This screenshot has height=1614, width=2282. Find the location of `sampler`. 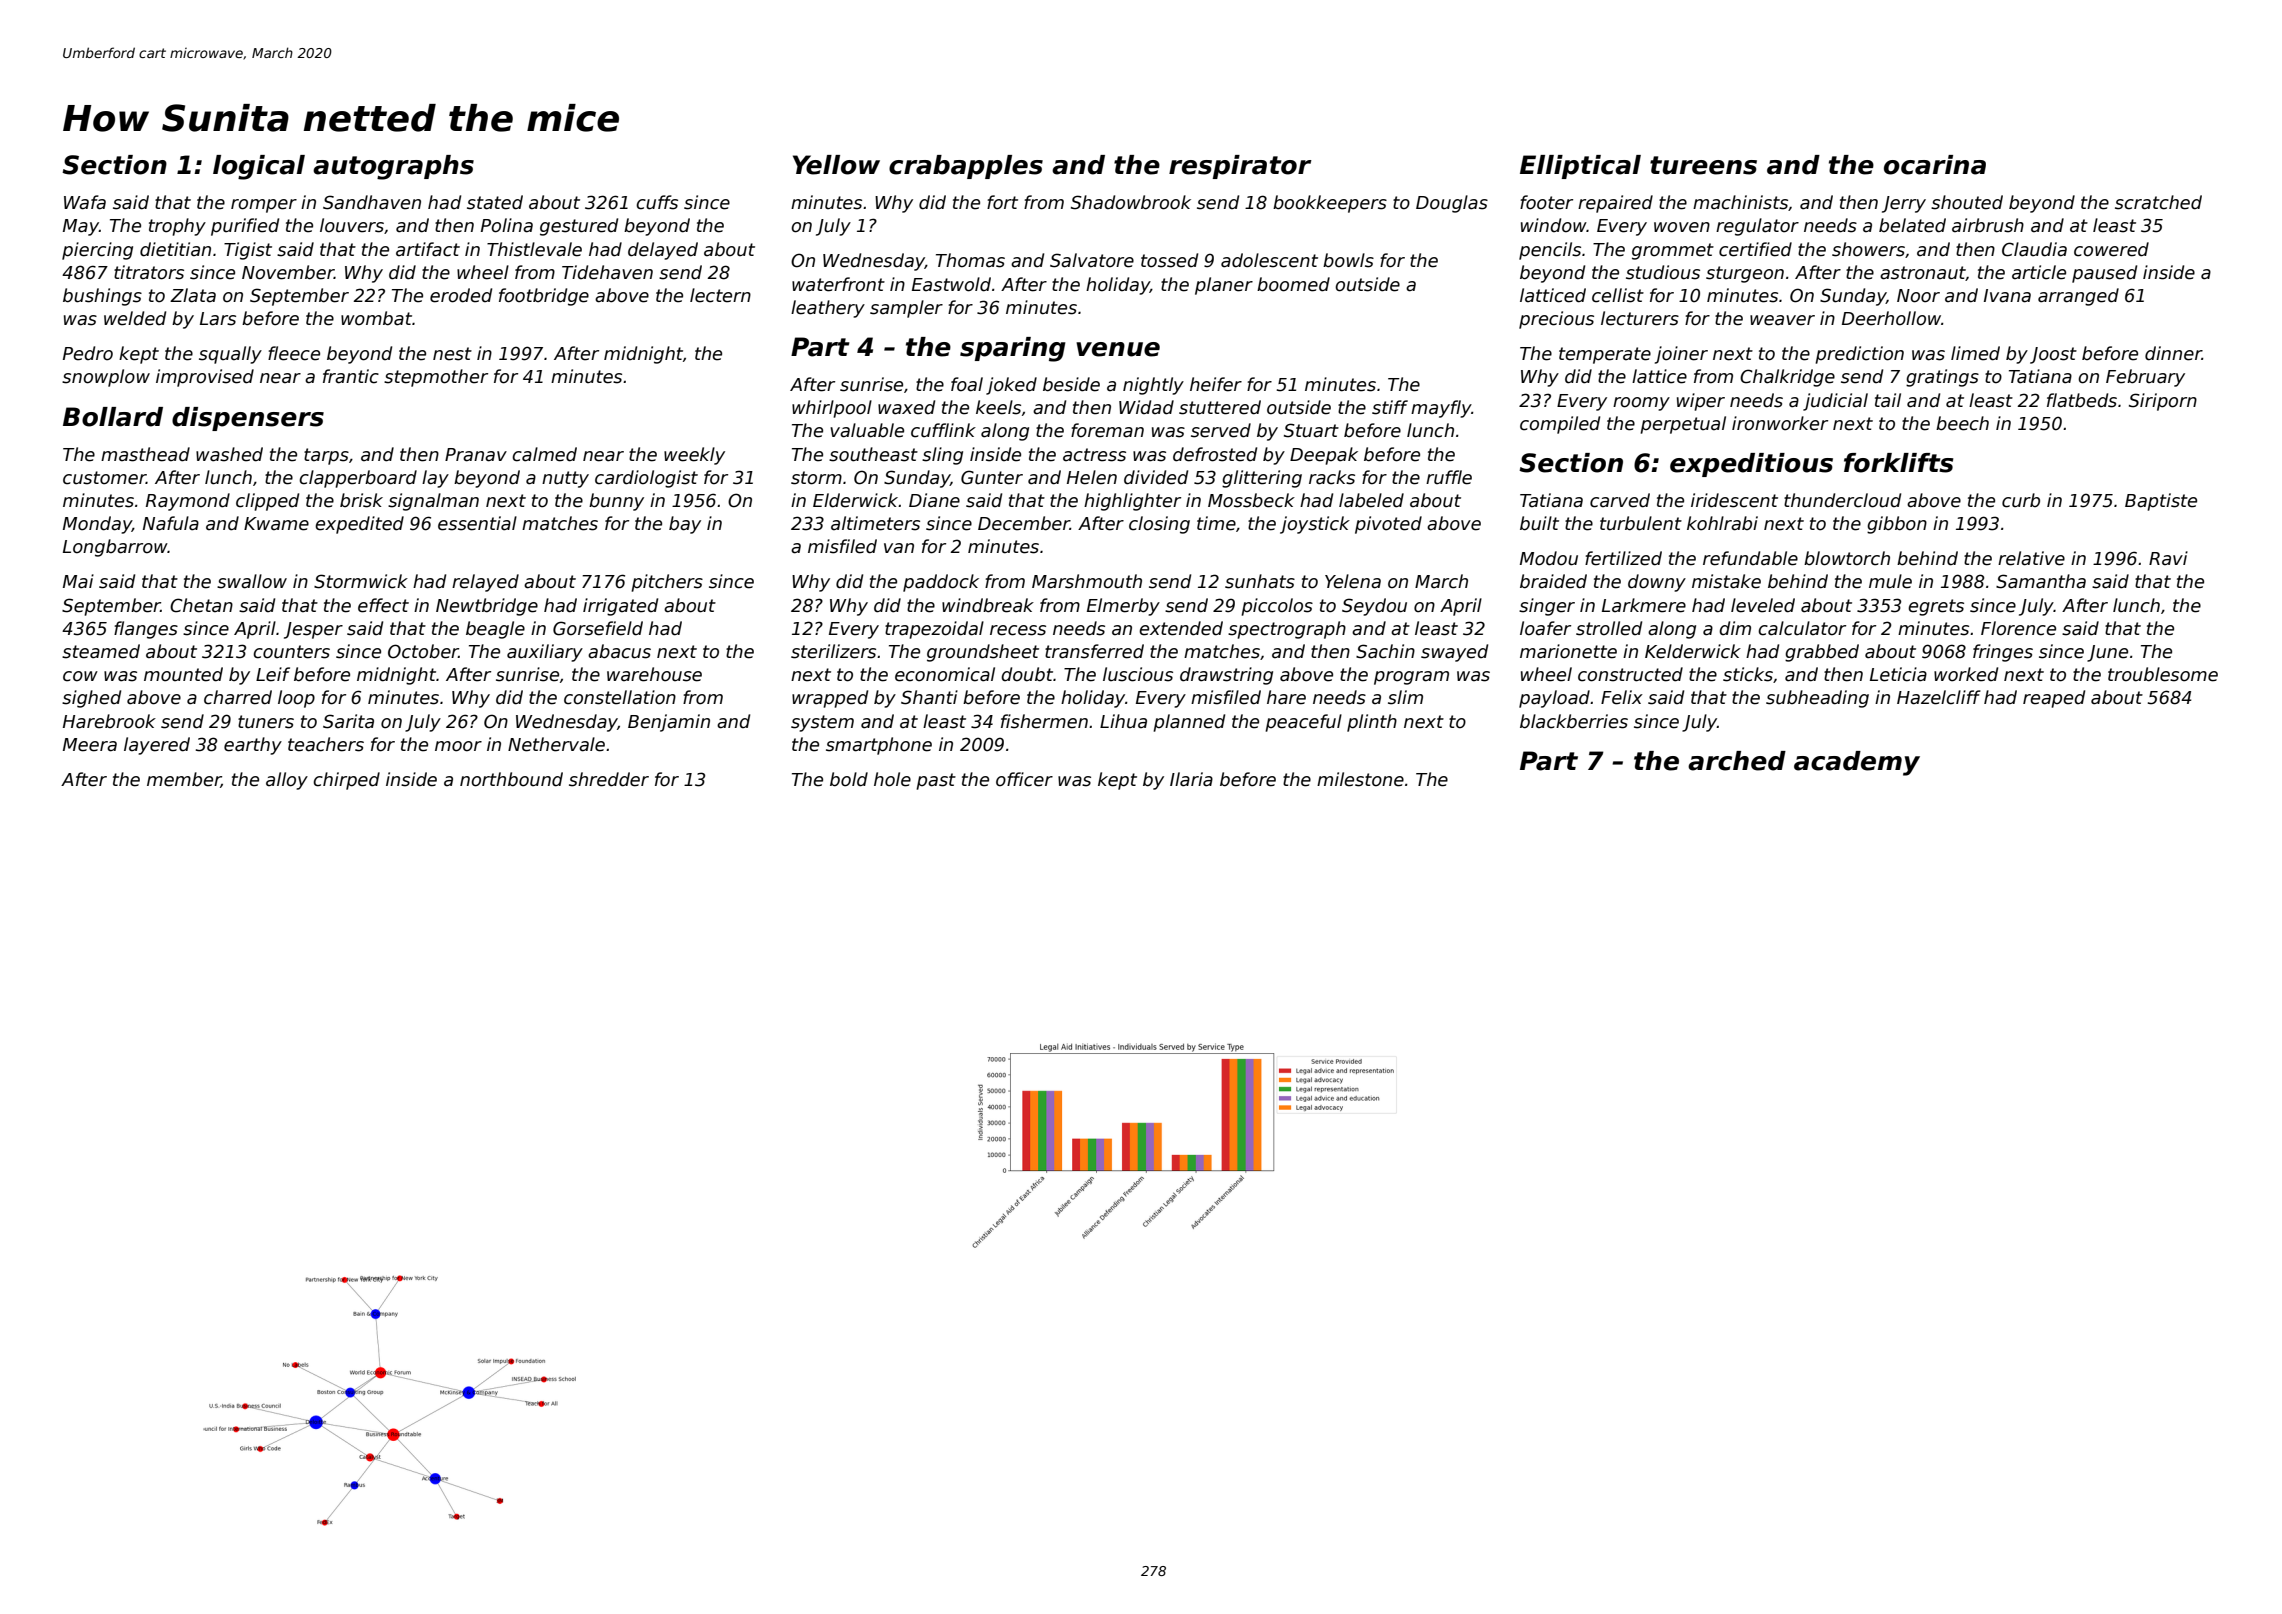

sampler is located at coordinates (906, 309).
